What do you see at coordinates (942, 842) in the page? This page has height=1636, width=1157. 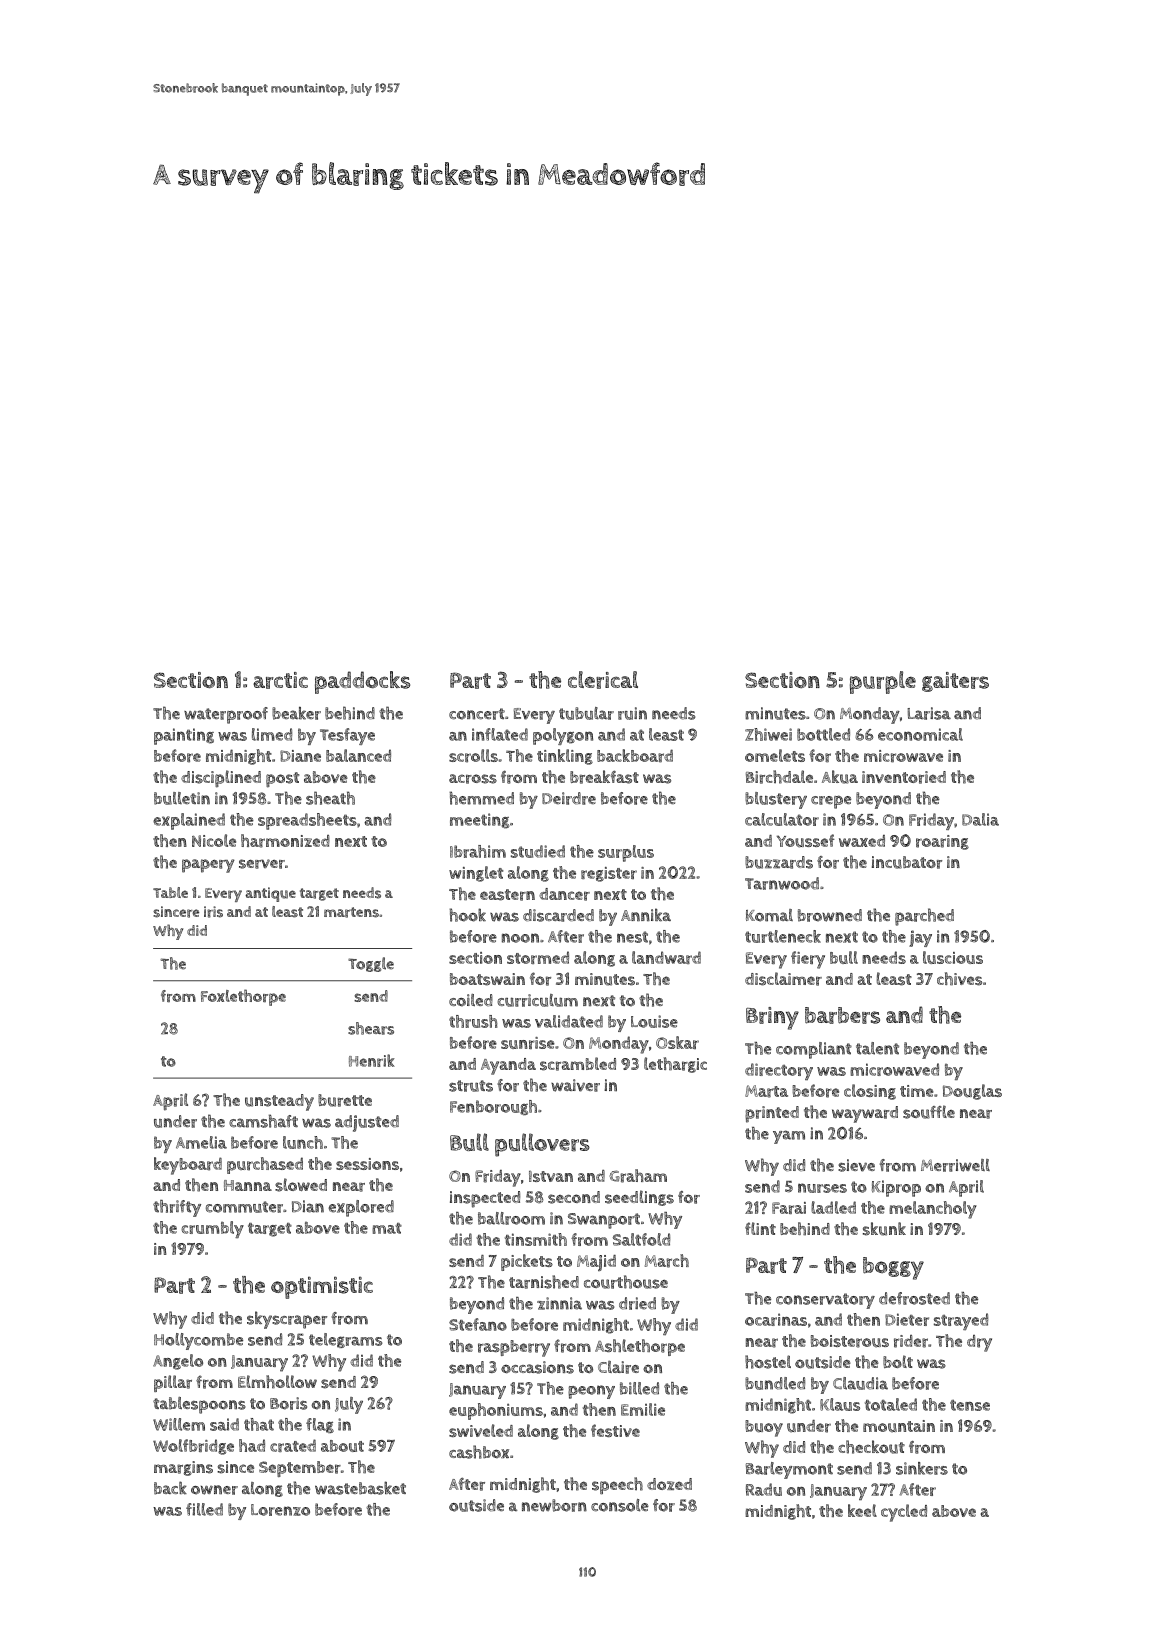 I see `roaring` at bounding box center [942, 842].
